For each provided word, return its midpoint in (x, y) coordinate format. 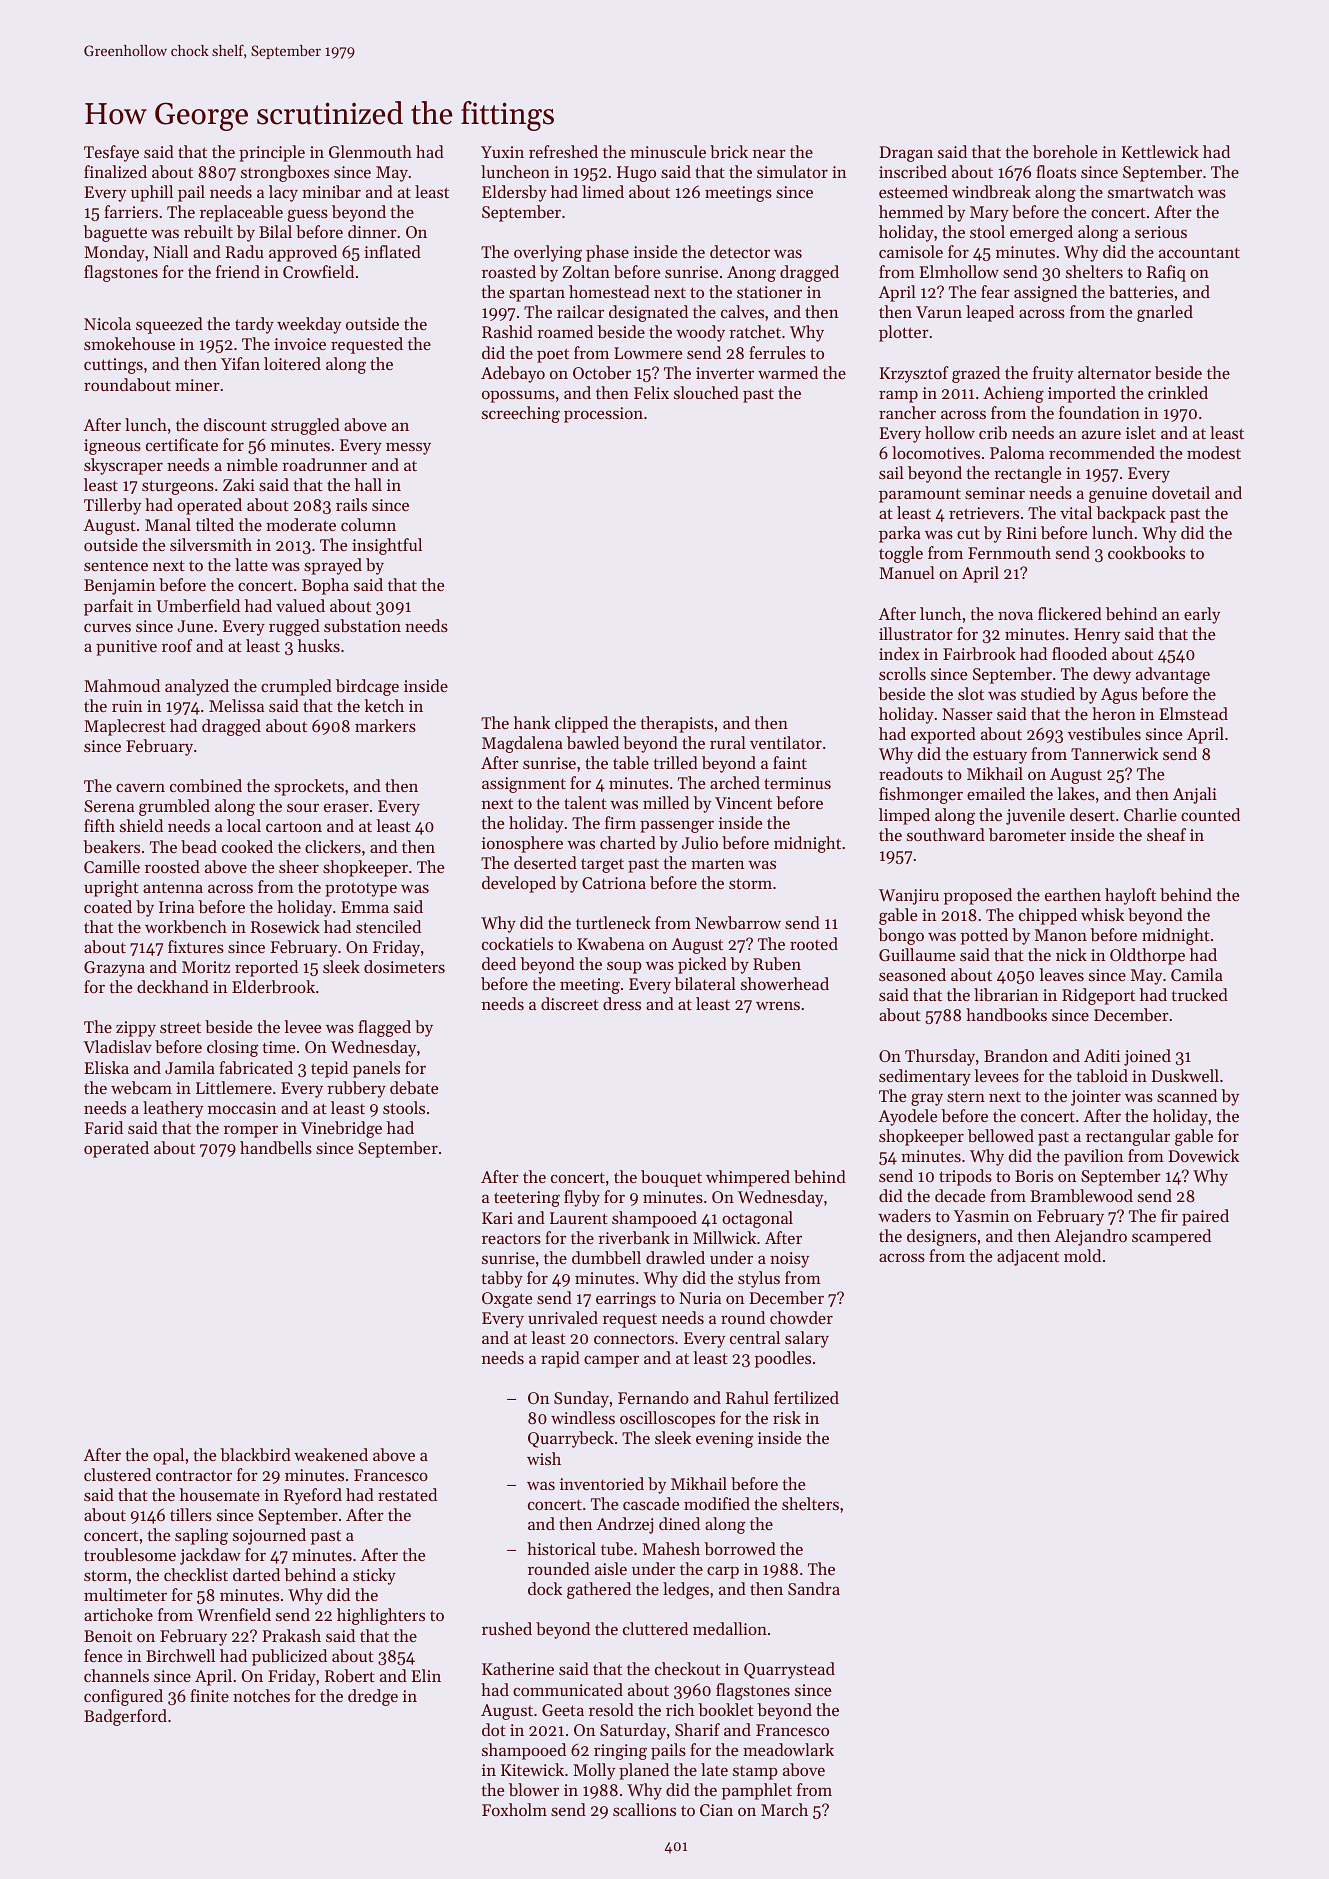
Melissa (236, 705)
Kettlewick (1160, 151)
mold (1082, 1255)
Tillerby (112, 506)
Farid (104, 1127)
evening (724, 1440)
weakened (331, 1454)
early (1202, 615)
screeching (521, 414)
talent (585, 802)
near (769, 153)
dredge (373, 1697)
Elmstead (1194, 713)
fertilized (806, 1397)
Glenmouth (370, 151)
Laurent (579, 1218)
